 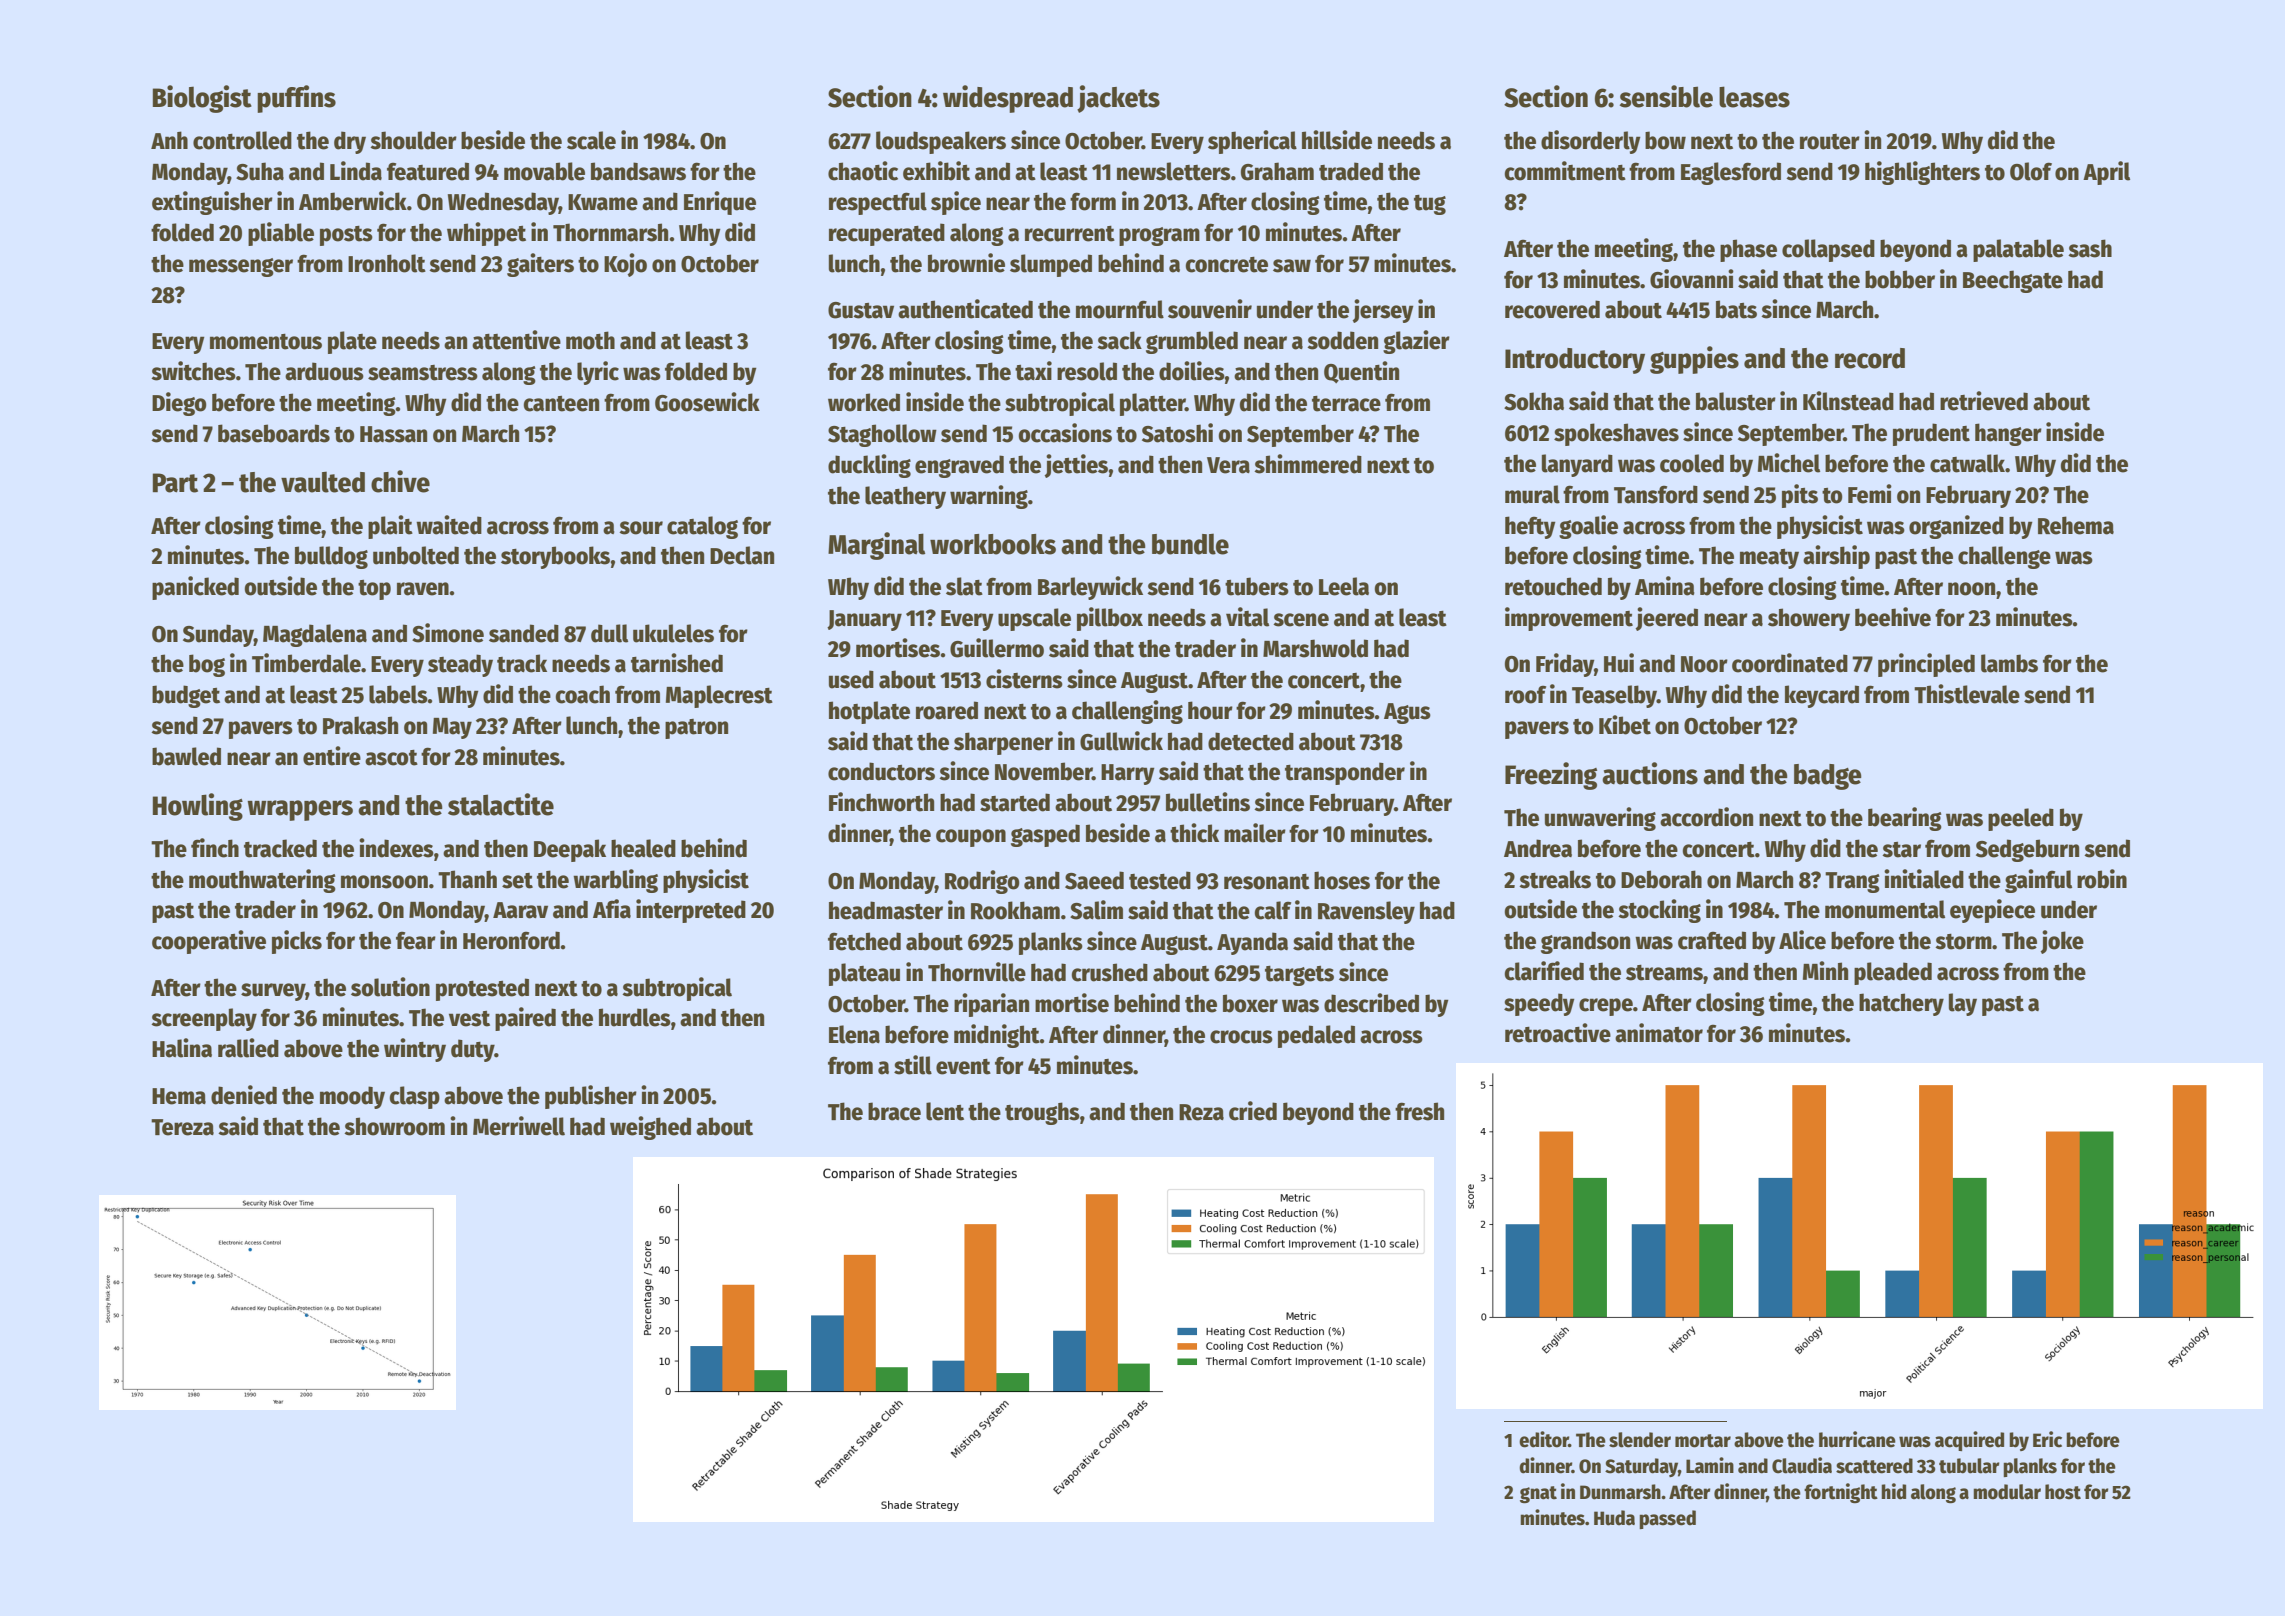 What do you see at coordinates (1118, 99) in the screenshot?
I see `jackets` at bounding box center [1118, 99].
